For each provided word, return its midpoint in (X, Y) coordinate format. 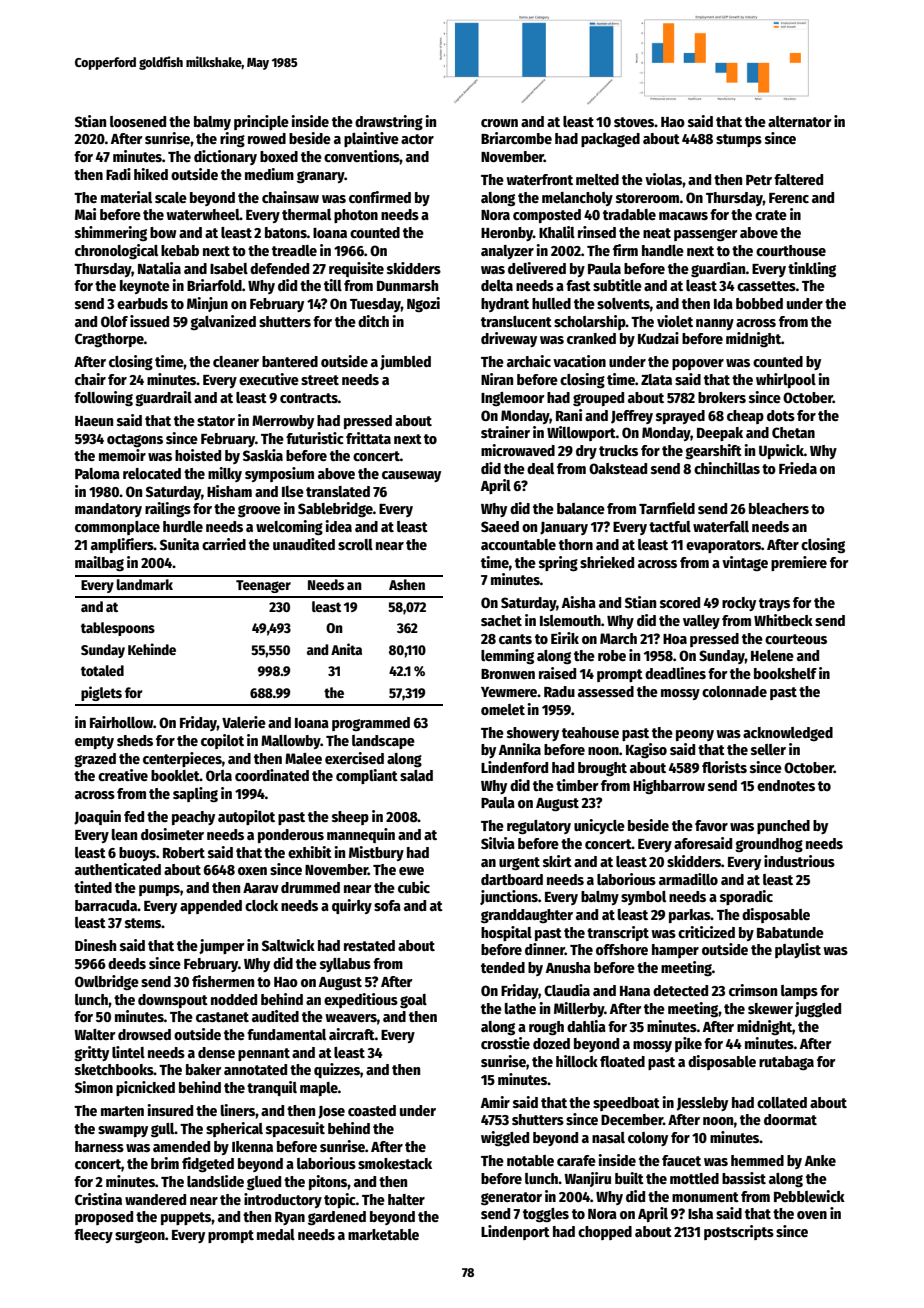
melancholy (577, 199)
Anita (346, 649)
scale (171, 197)
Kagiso (646, 750)
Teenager (263, 586)
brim (165, 1163)
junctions (509, 897)
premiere (799, 563)
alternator (800, 121)
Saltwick (288, 945)
